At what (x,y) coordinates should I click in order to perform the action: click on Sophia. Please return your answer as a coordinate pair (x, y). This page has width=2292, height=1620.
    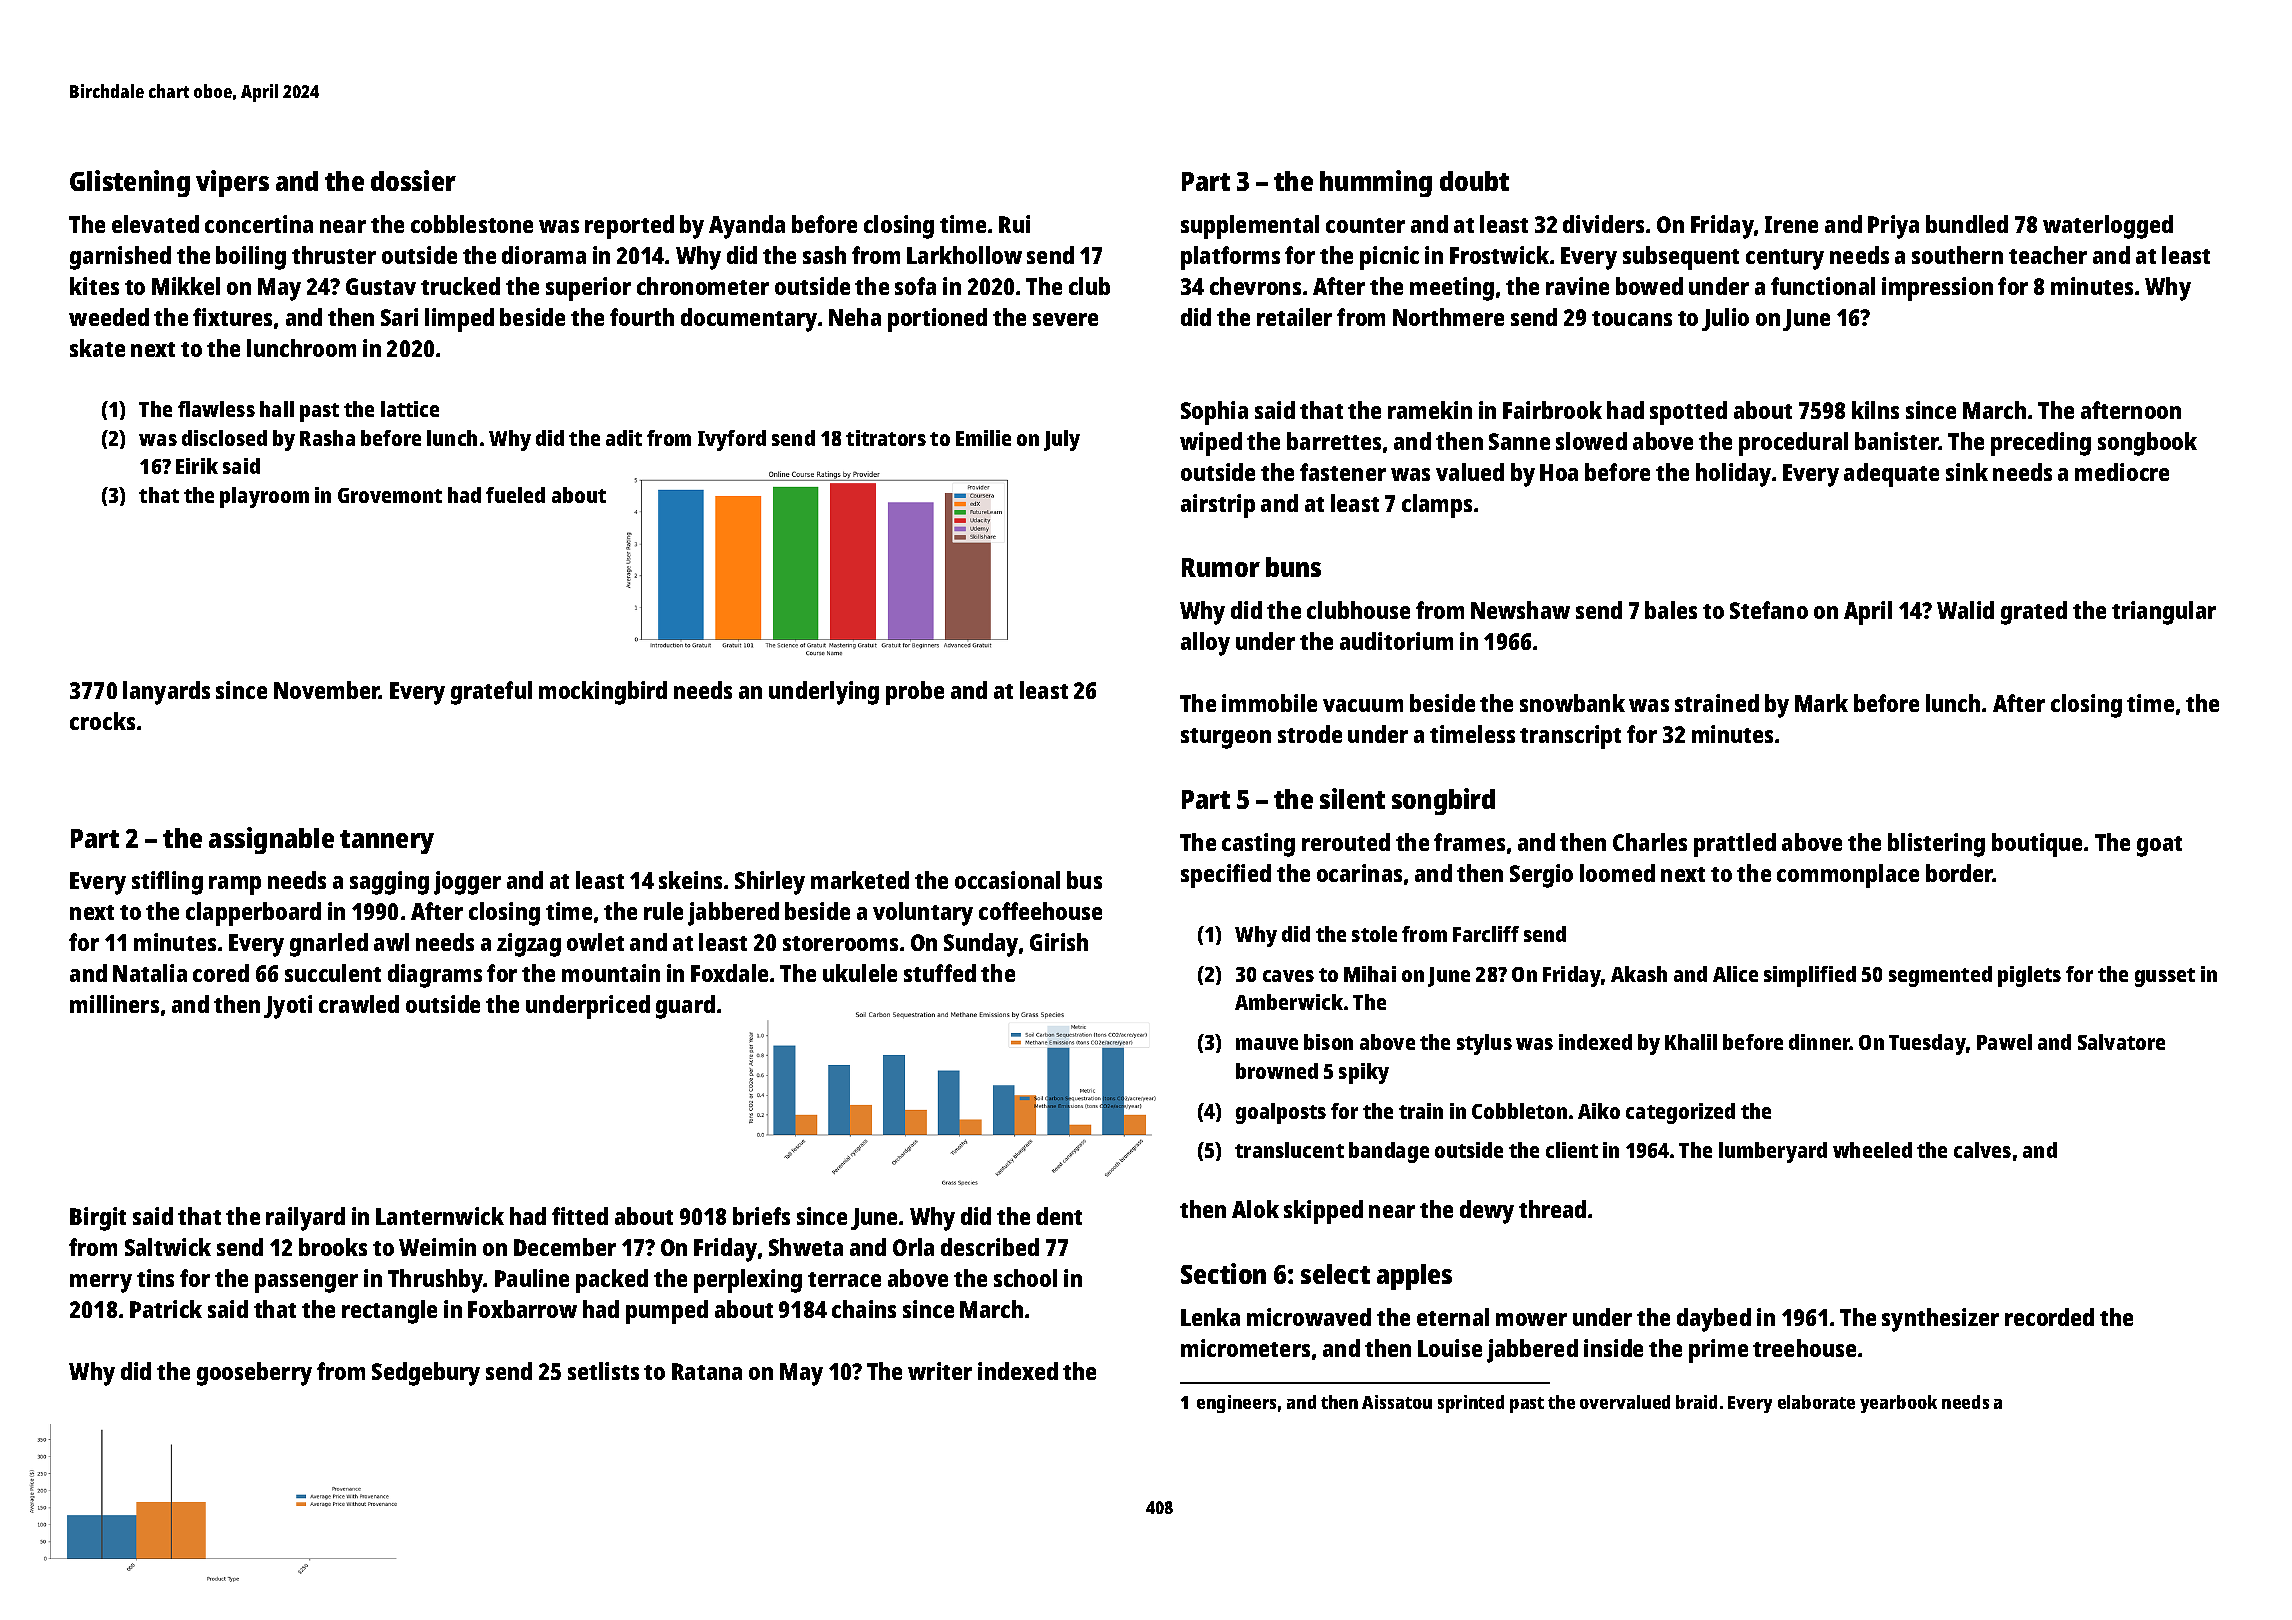
    Looking at the image, I should click on (1214, 413).
